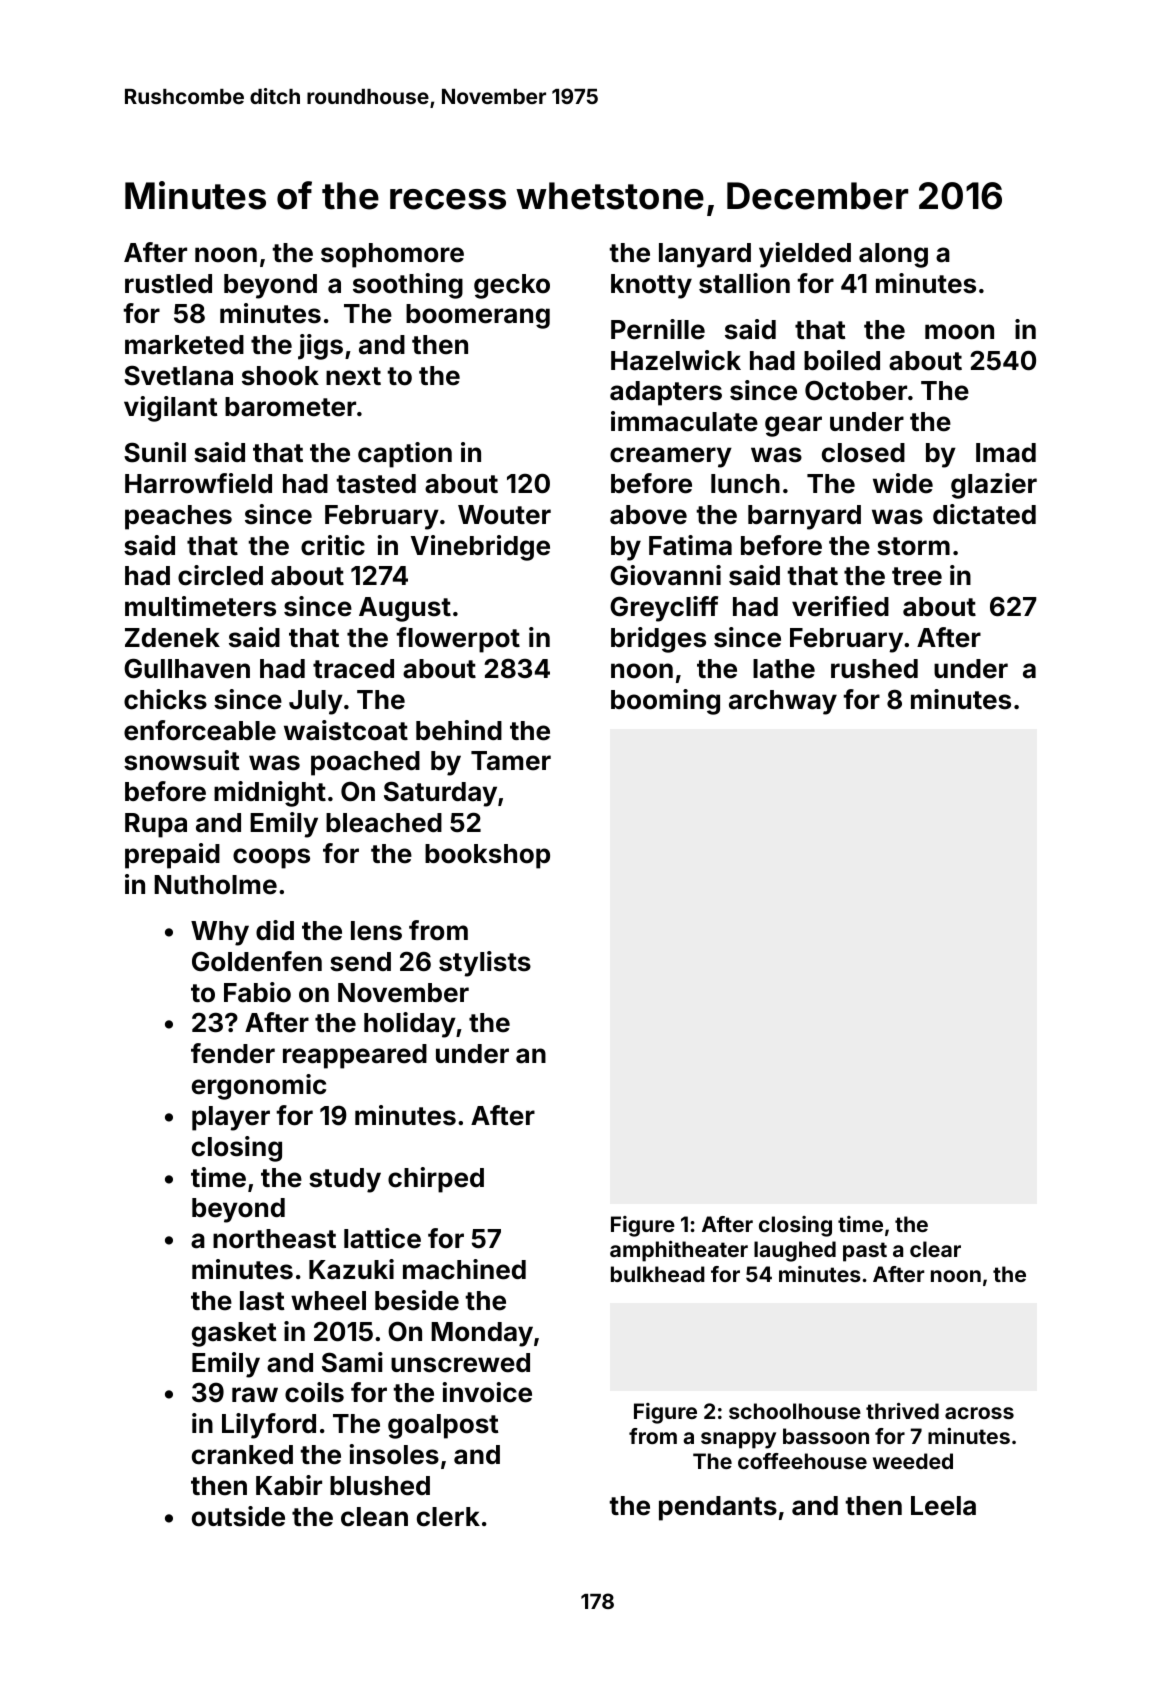 The width and height of the document is (1161, 1681). What do you see at coordinates (485, 964) in the document?
I see `stylists` at bounding box center [485, 964].
